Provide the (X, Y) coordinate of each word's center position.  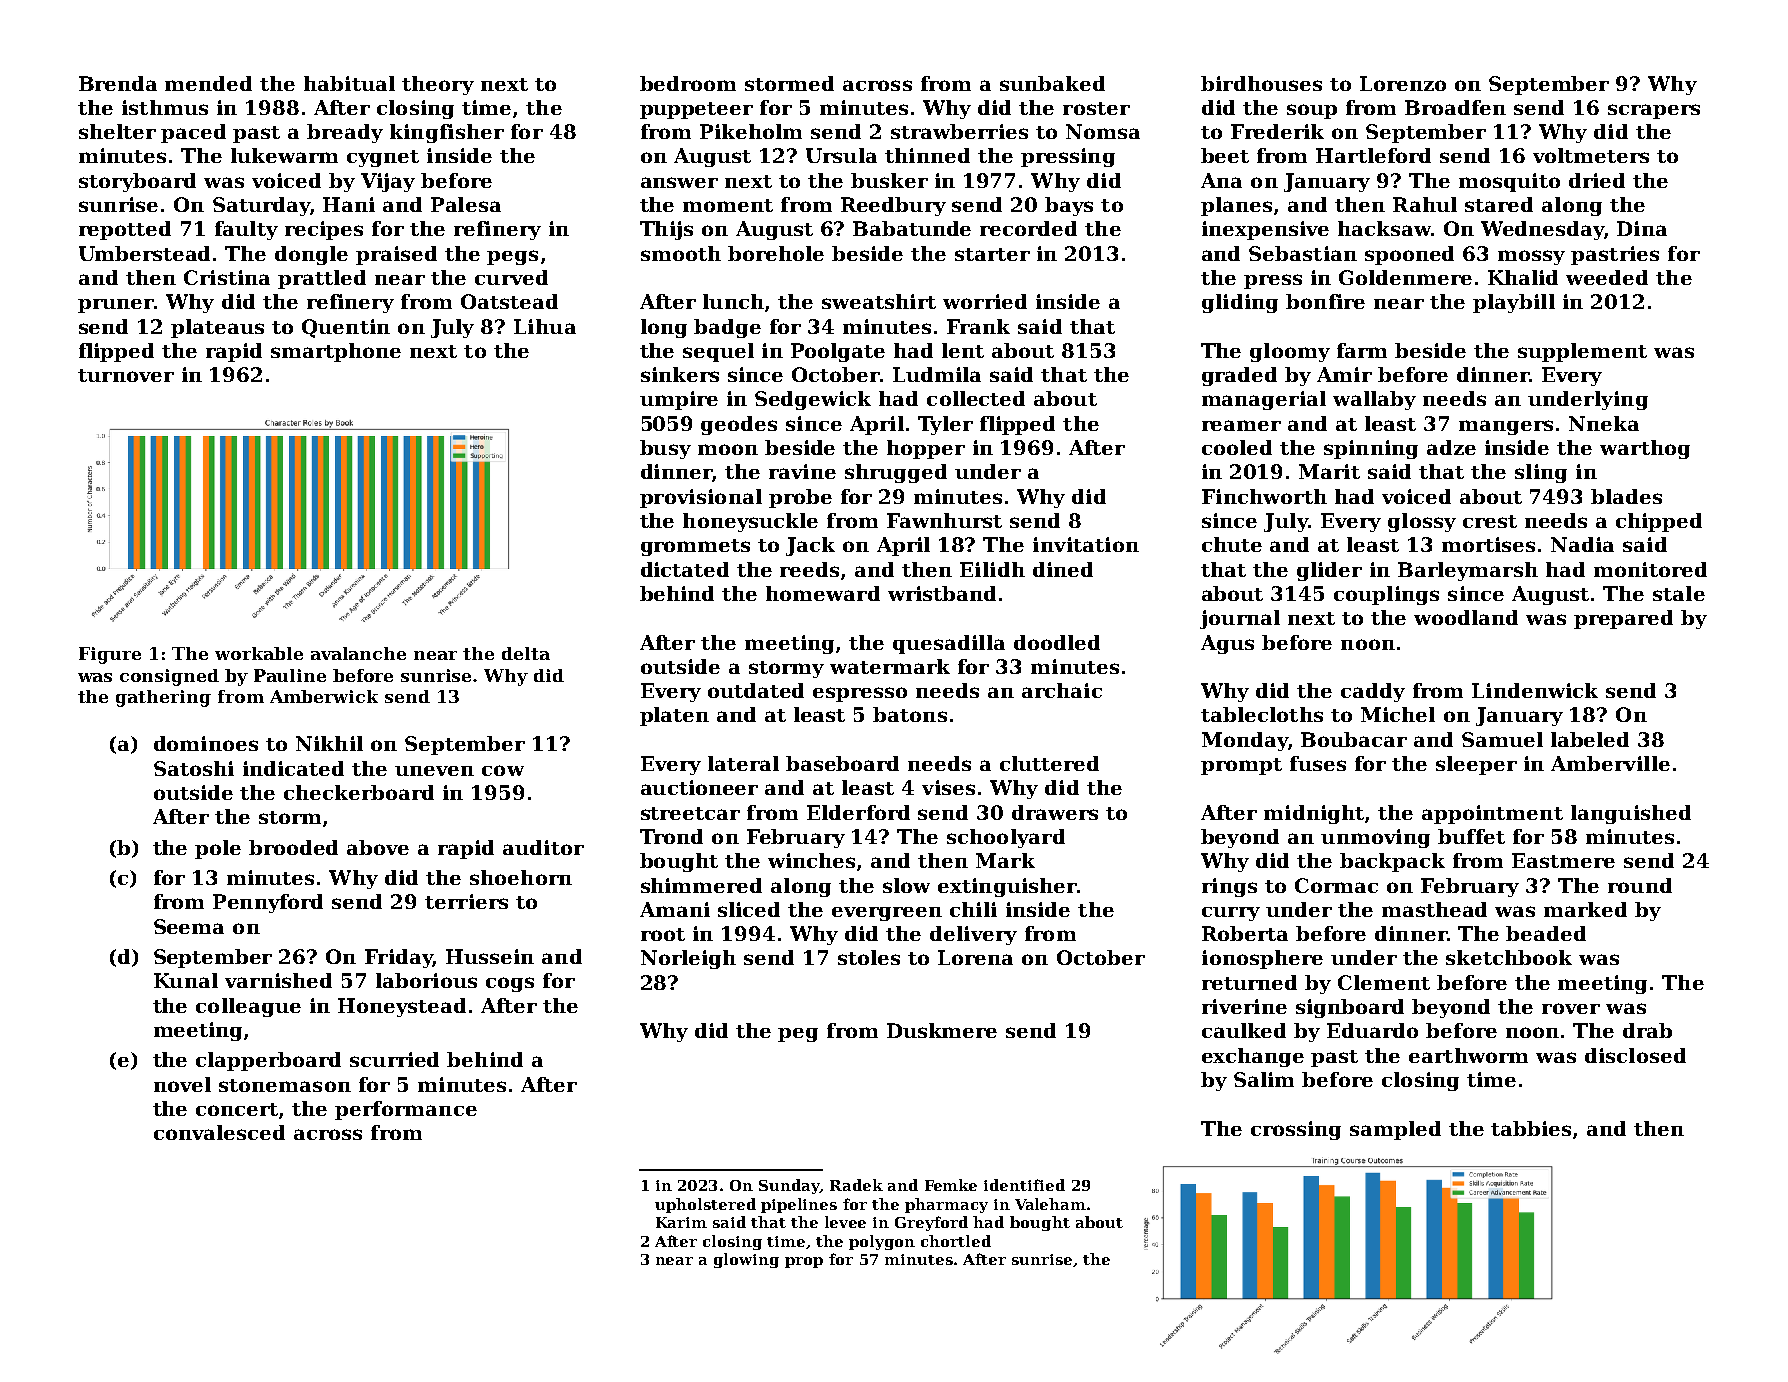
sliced (749, 909)
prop (804, 1262)
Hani (349, 204)
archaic (1062, 690)
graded (1239, 376)
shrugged (896, 473)
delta (526, 653)
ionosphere (1262, 959)
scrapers (1654, 111)
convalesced (219, 1132)
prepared (1623, 619)
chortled (956, 1241)
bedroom (688, 83)
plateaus (217, 328)
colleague (248, 1007)
